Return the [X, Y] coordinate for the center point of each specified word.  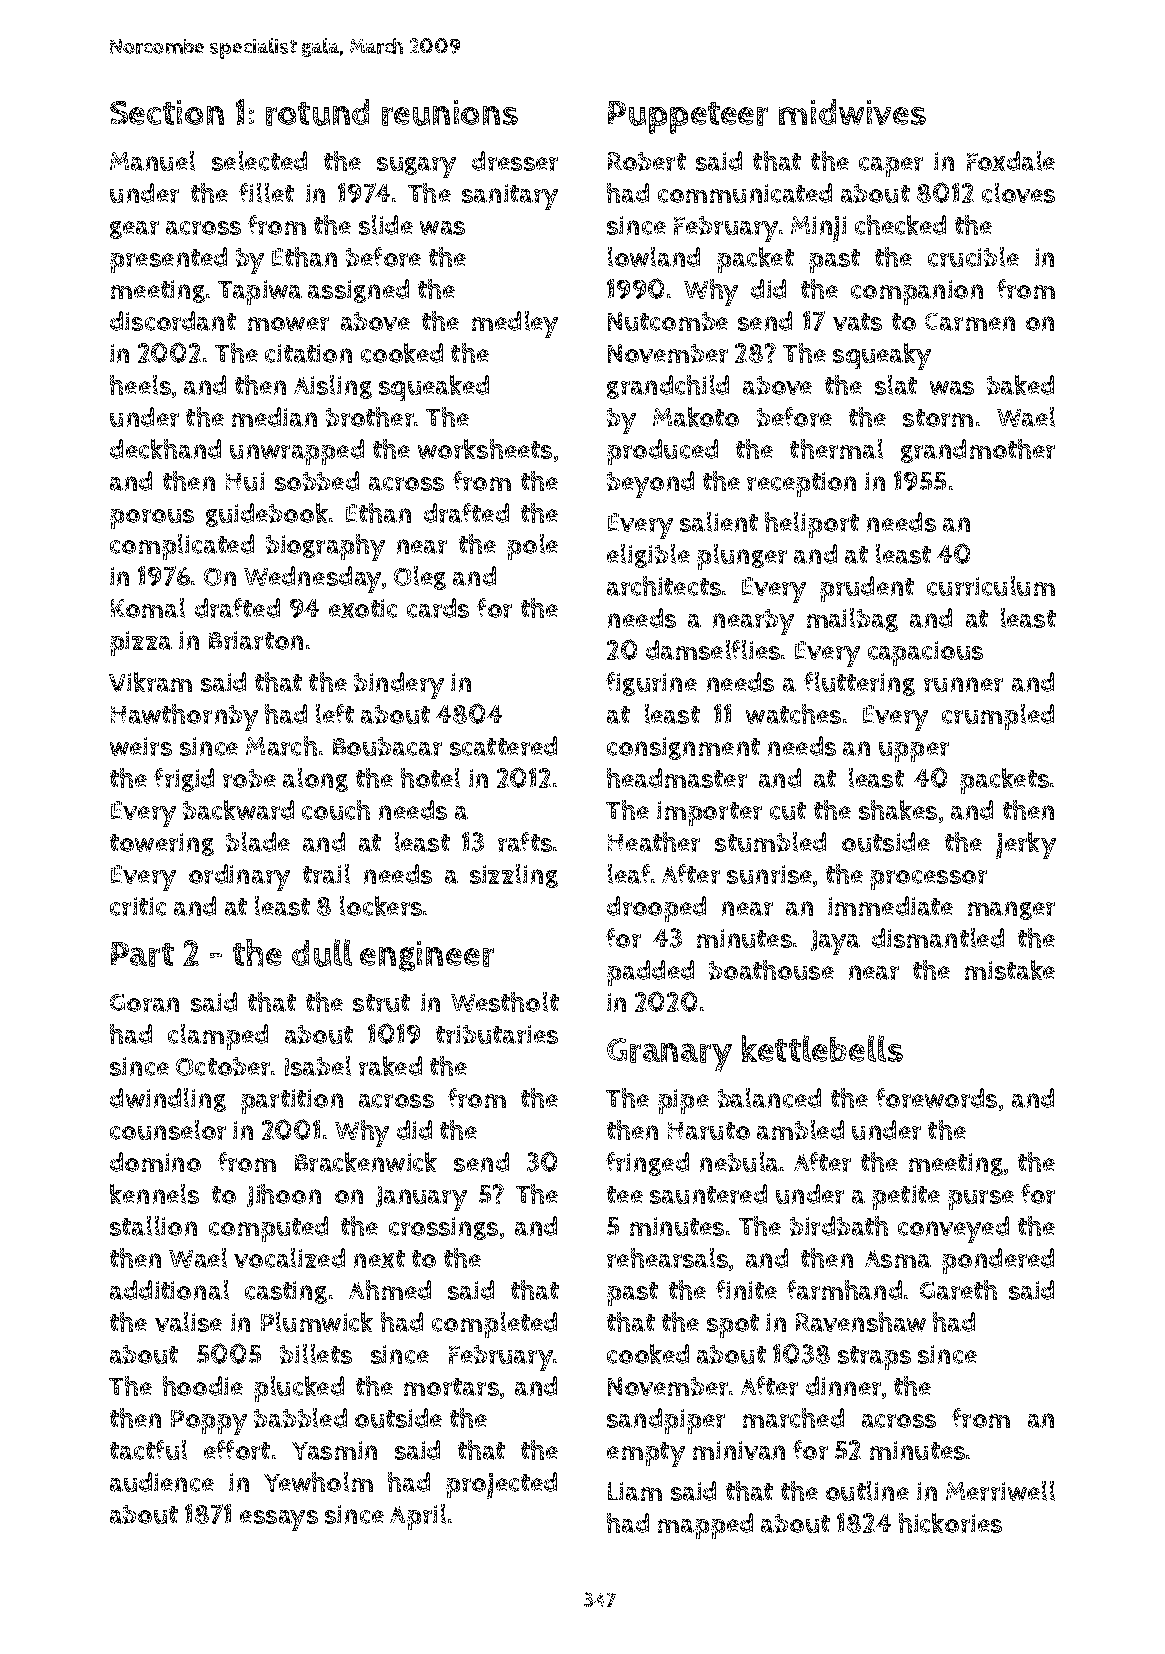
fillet [266, 193]
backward [238, 810]
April [418, 1517]
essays [279, 1520]
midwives [852, 112]
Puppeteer [688, 117]
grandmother [978, 451]
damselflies [713, 650]
